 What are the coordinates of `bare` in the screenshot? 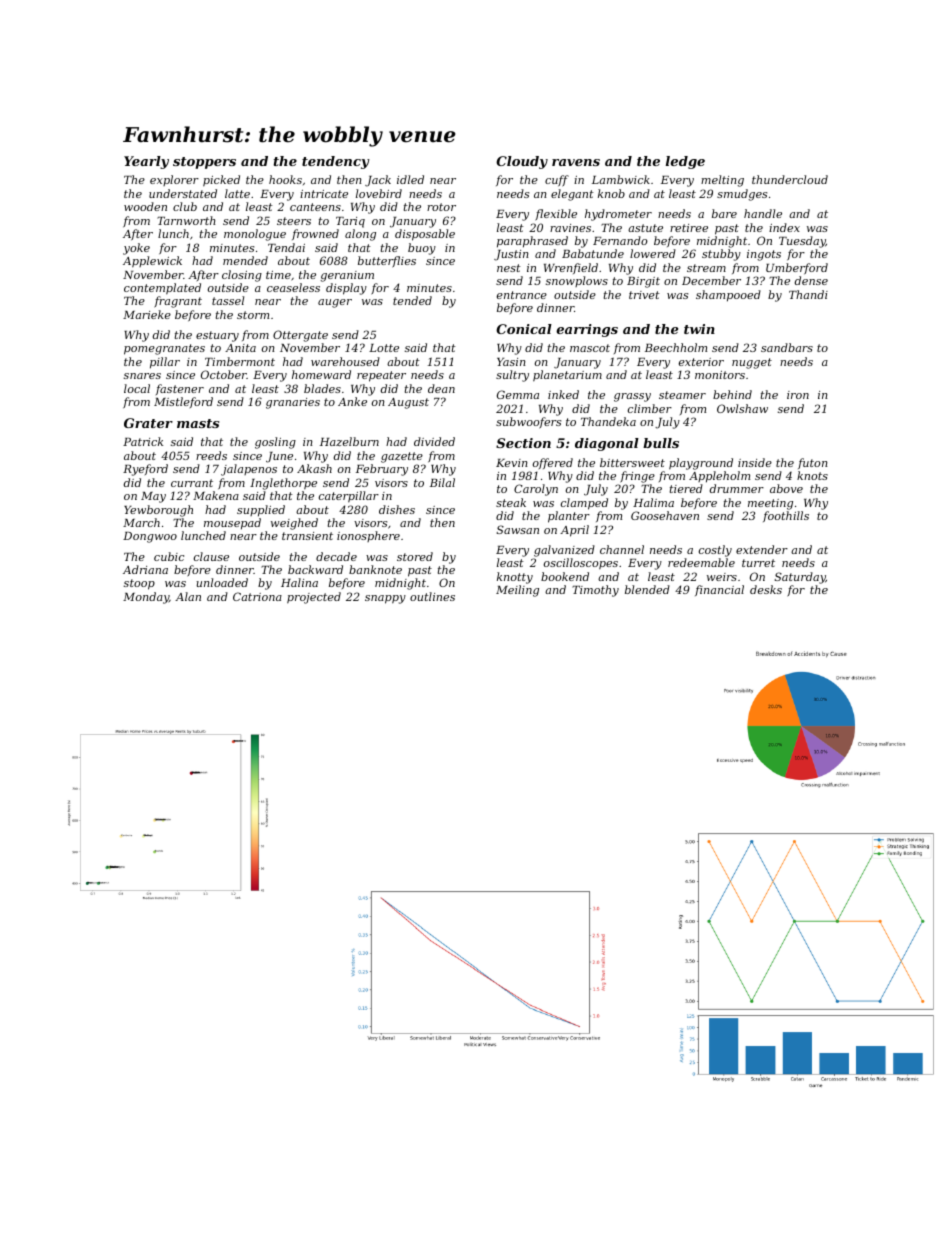 It's located at (724, 213).
